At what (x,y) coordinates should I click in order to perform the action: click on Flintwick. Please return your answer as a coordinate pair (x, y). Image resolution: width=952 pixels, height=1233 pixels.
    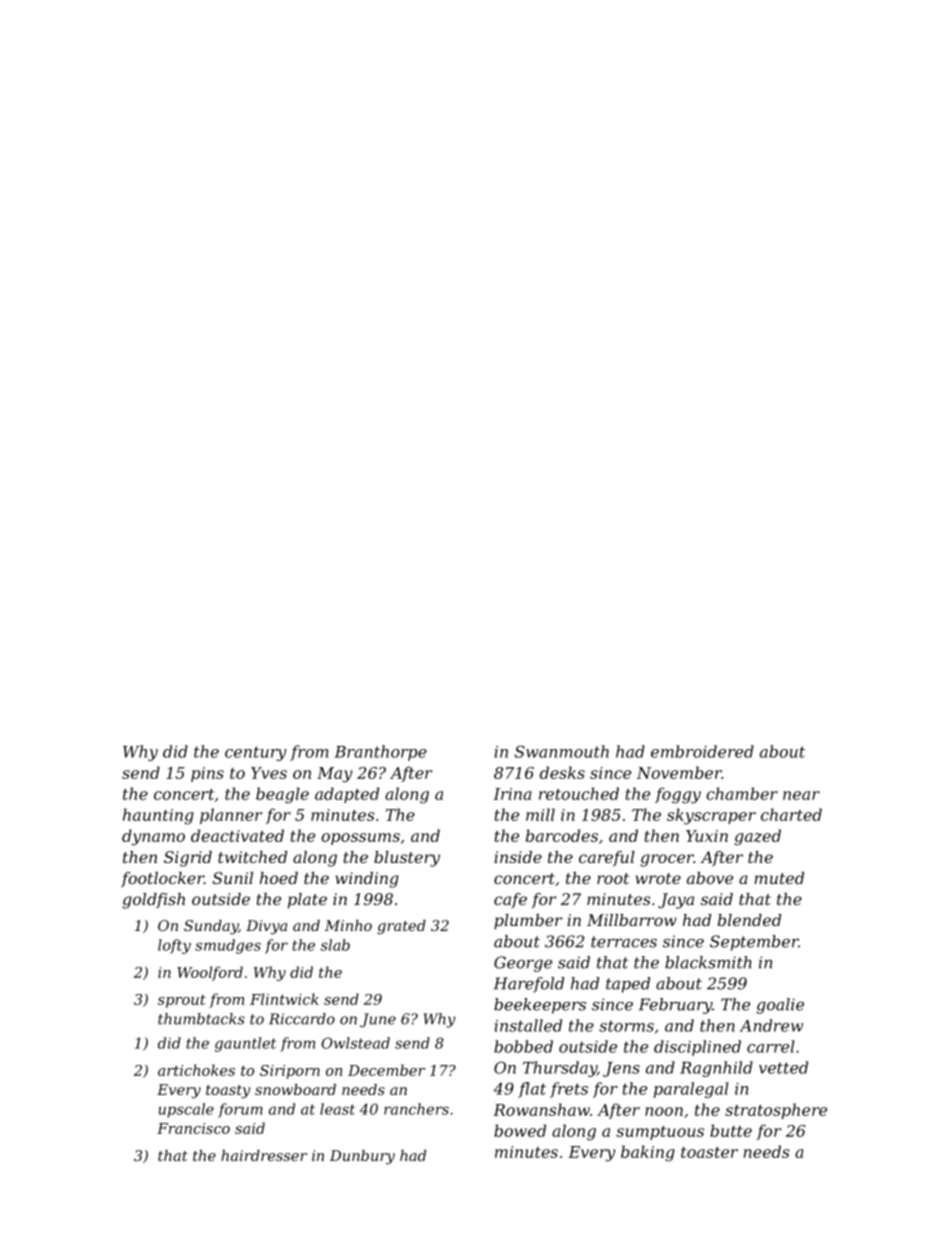
    Looking at the image, I should click on (284, 999).
